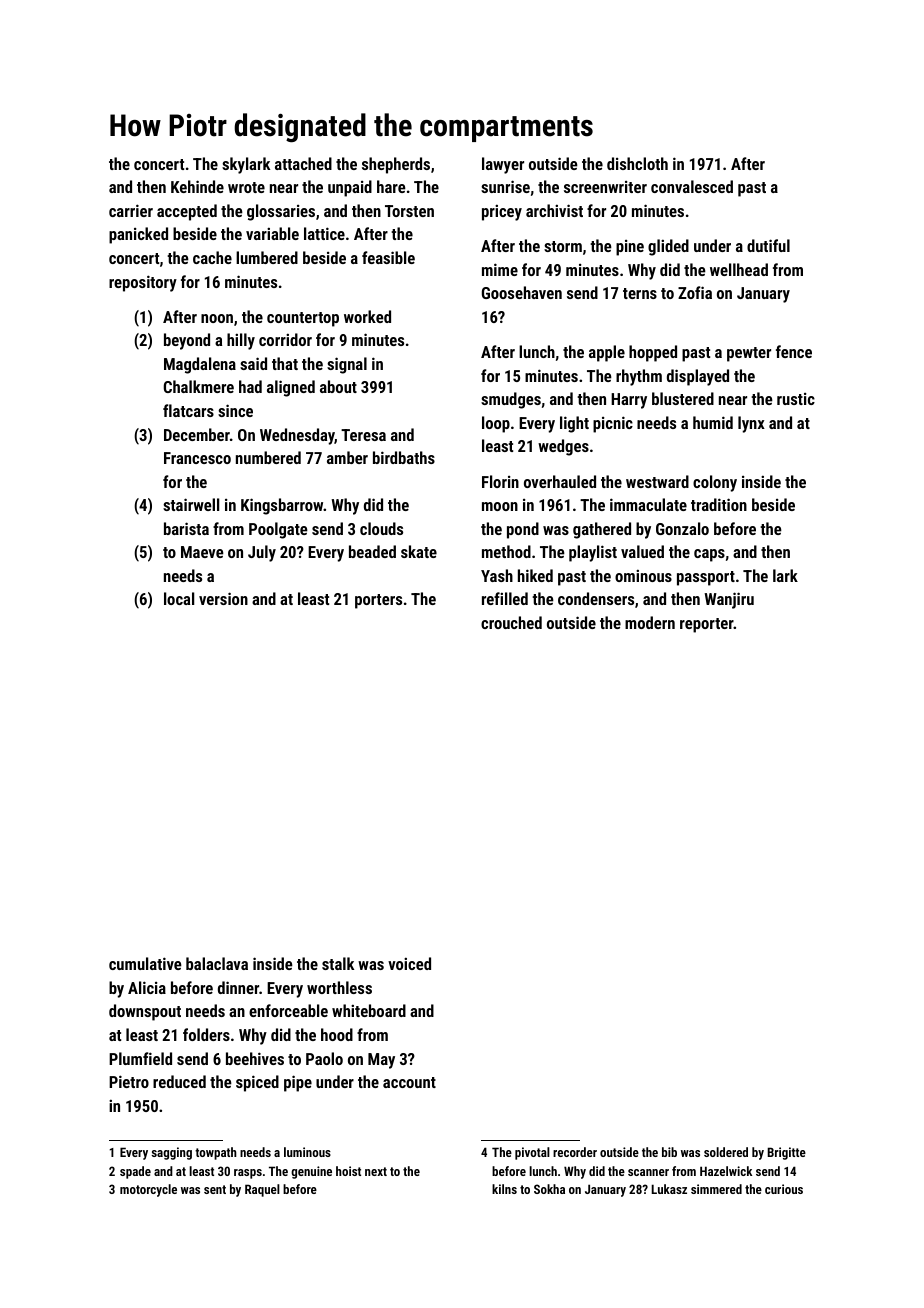  What do you see at coordinates (147, 987) in the screenshot?
I see `Alicia` at bounding box center [147, 987].
